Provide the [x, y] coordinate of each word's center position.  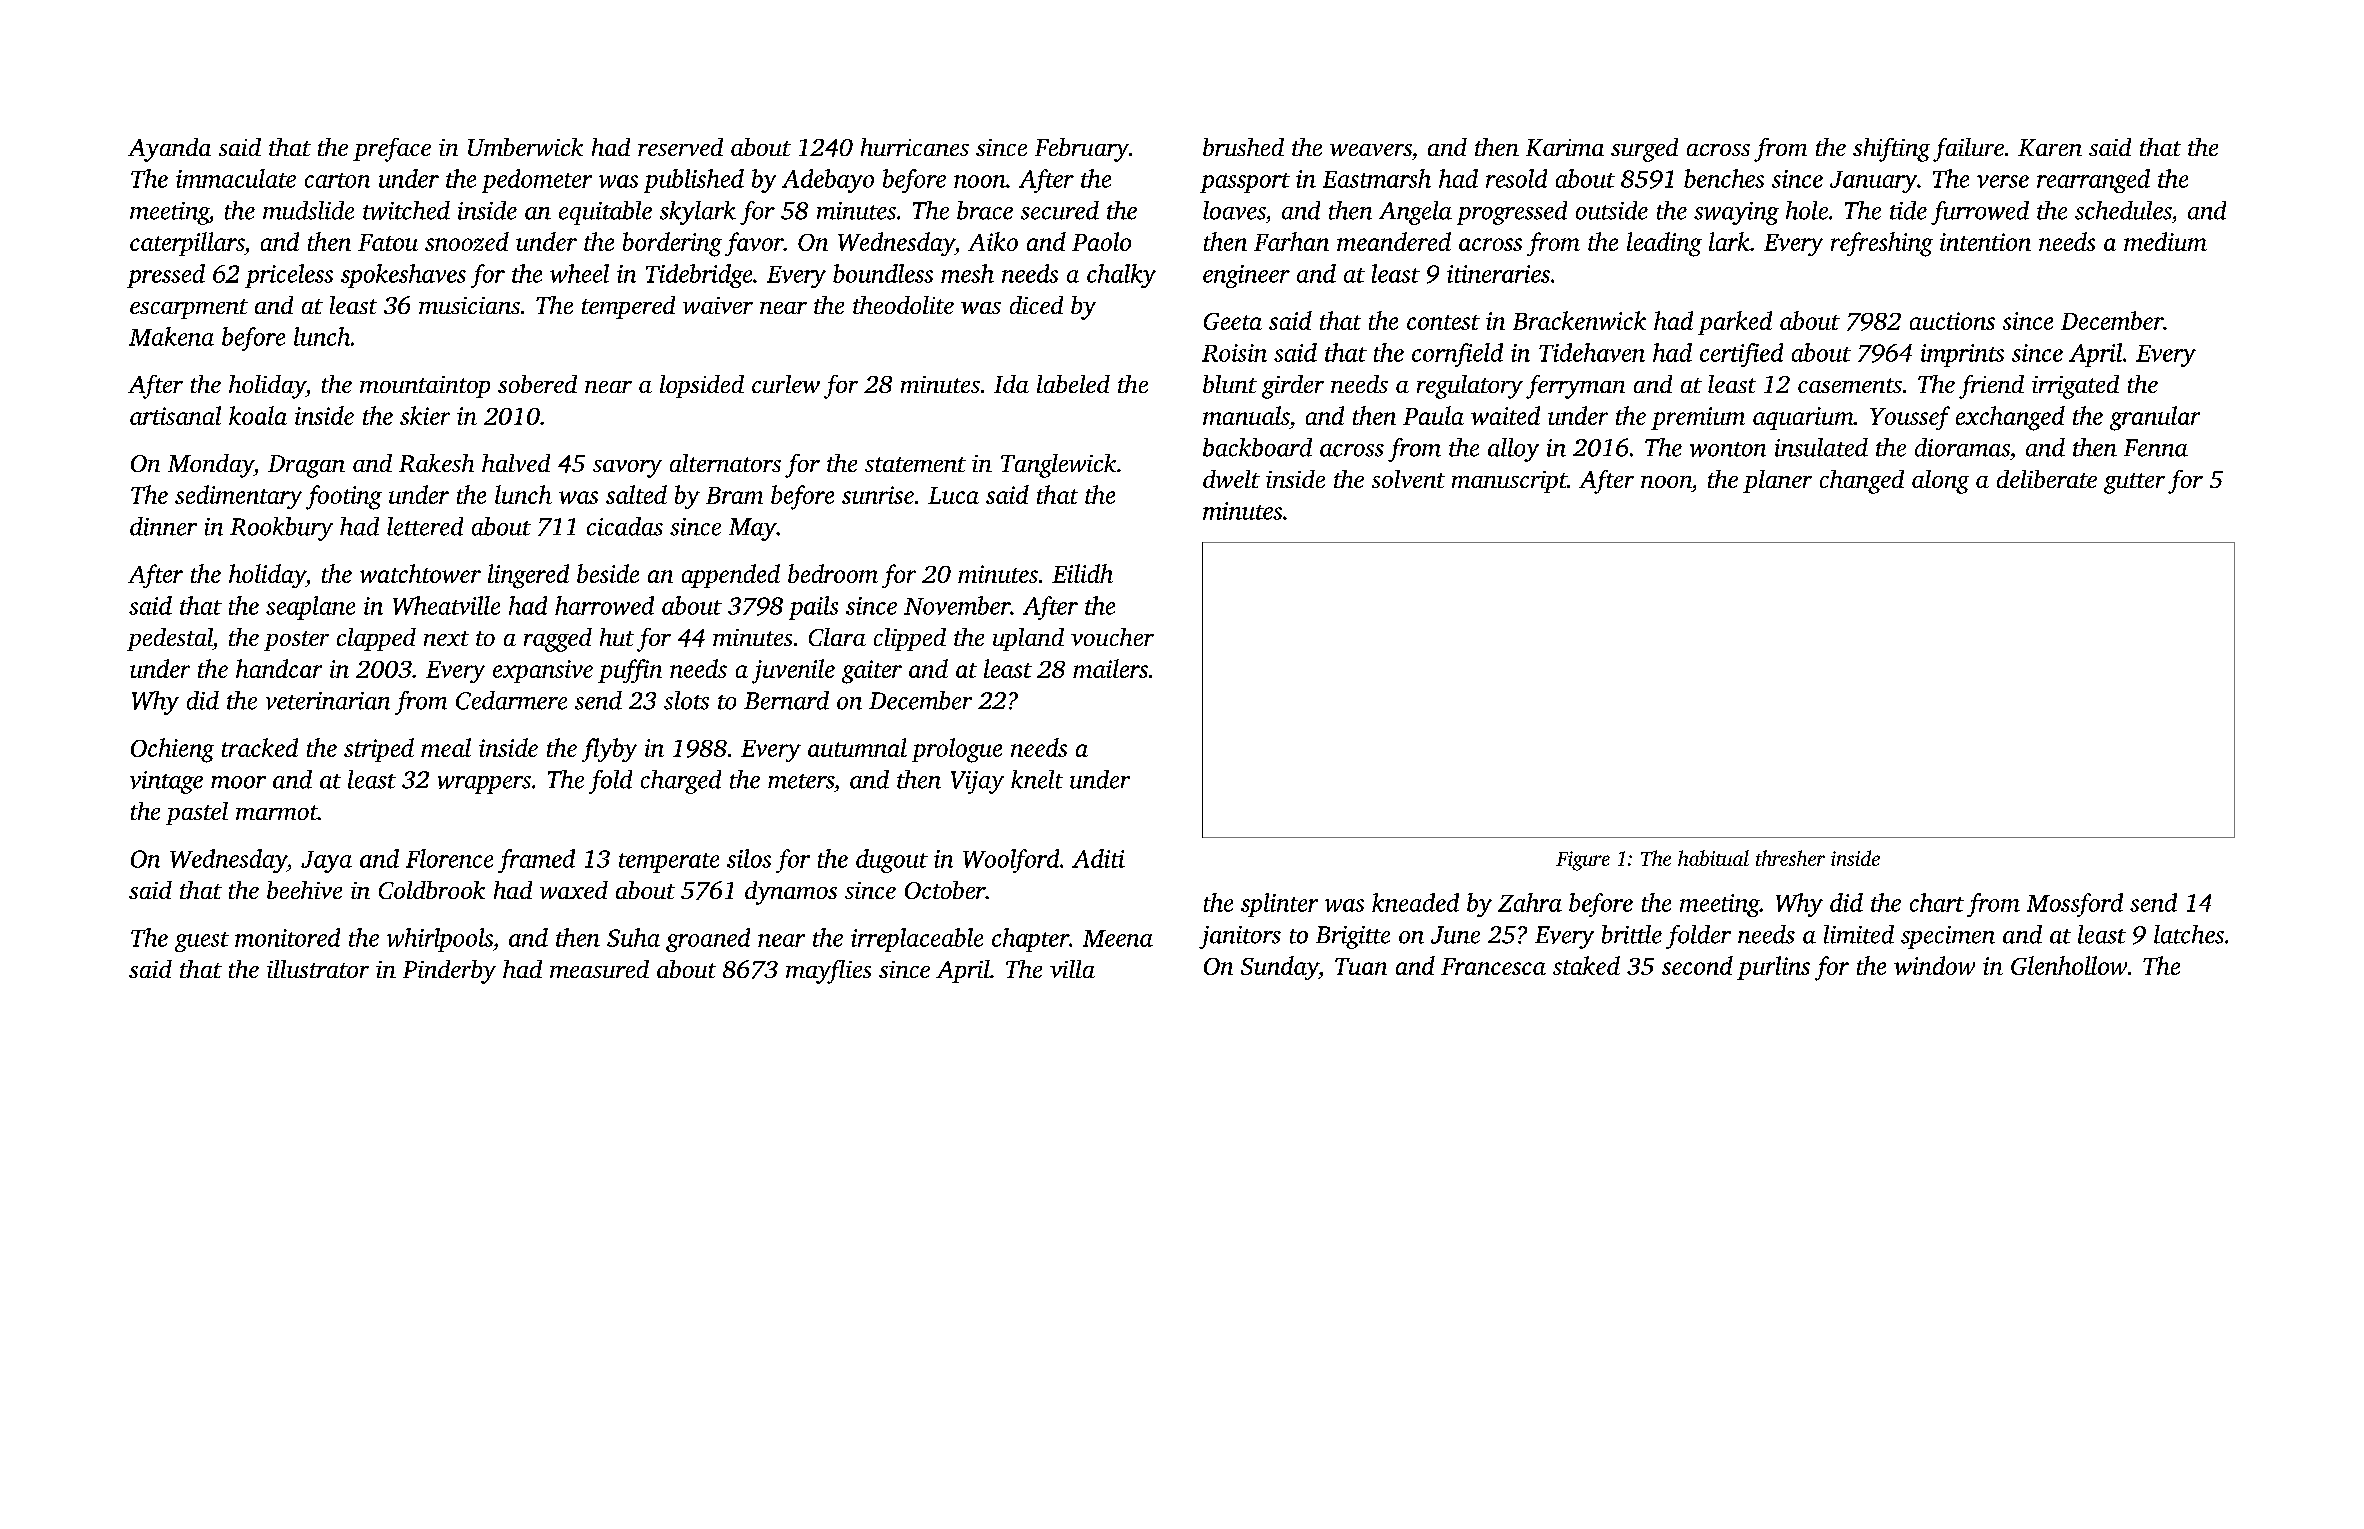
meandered [1394, 241]
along [1940, 482]
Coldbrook [432, 890]
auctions [1952, 321]
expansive [543, 671]
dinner [163, 526]
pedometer [537, 181]
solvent [1408, 479]
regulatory [1470, 387]
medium [2165, 241]
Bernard [786, 700]
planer [1777, 481]
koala [258, 415]
